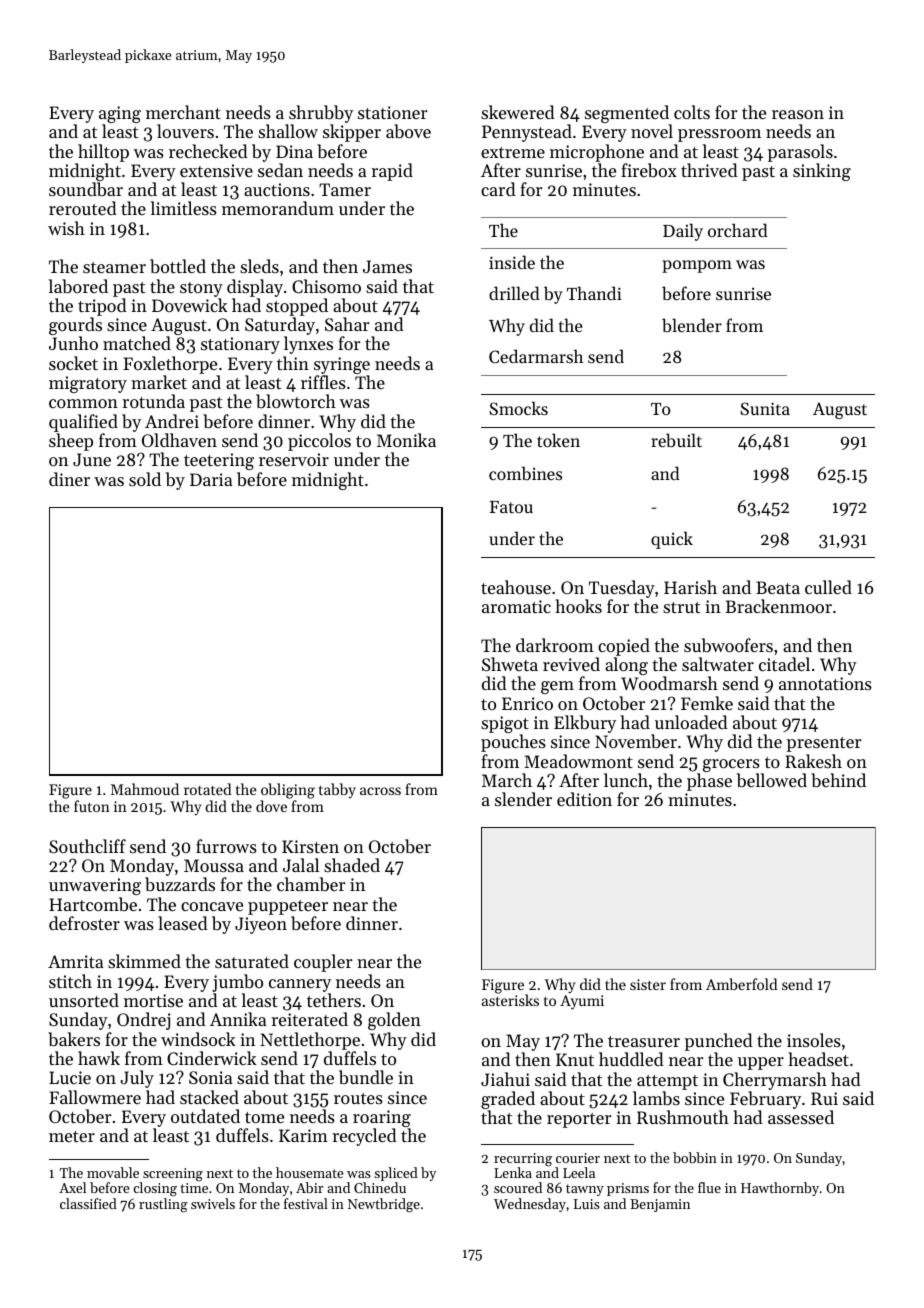 This page has width=924, height=1308. I want to click on Foxlethorpe, so click(170, 365).
